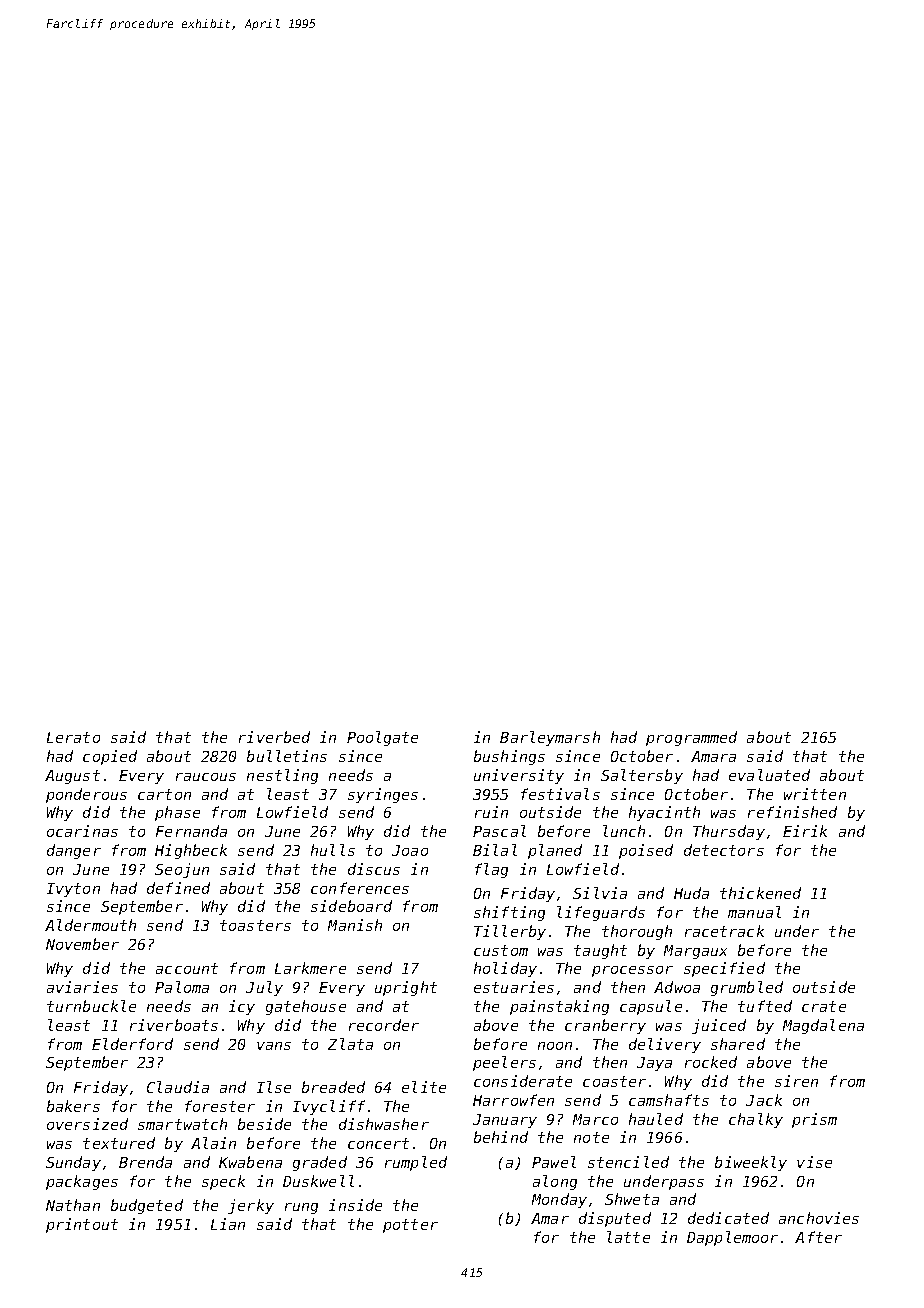 The image size is (924, 1308). Describe the element at coordinates (410, 1226) in the screenshot. I see `potter` at that location.
